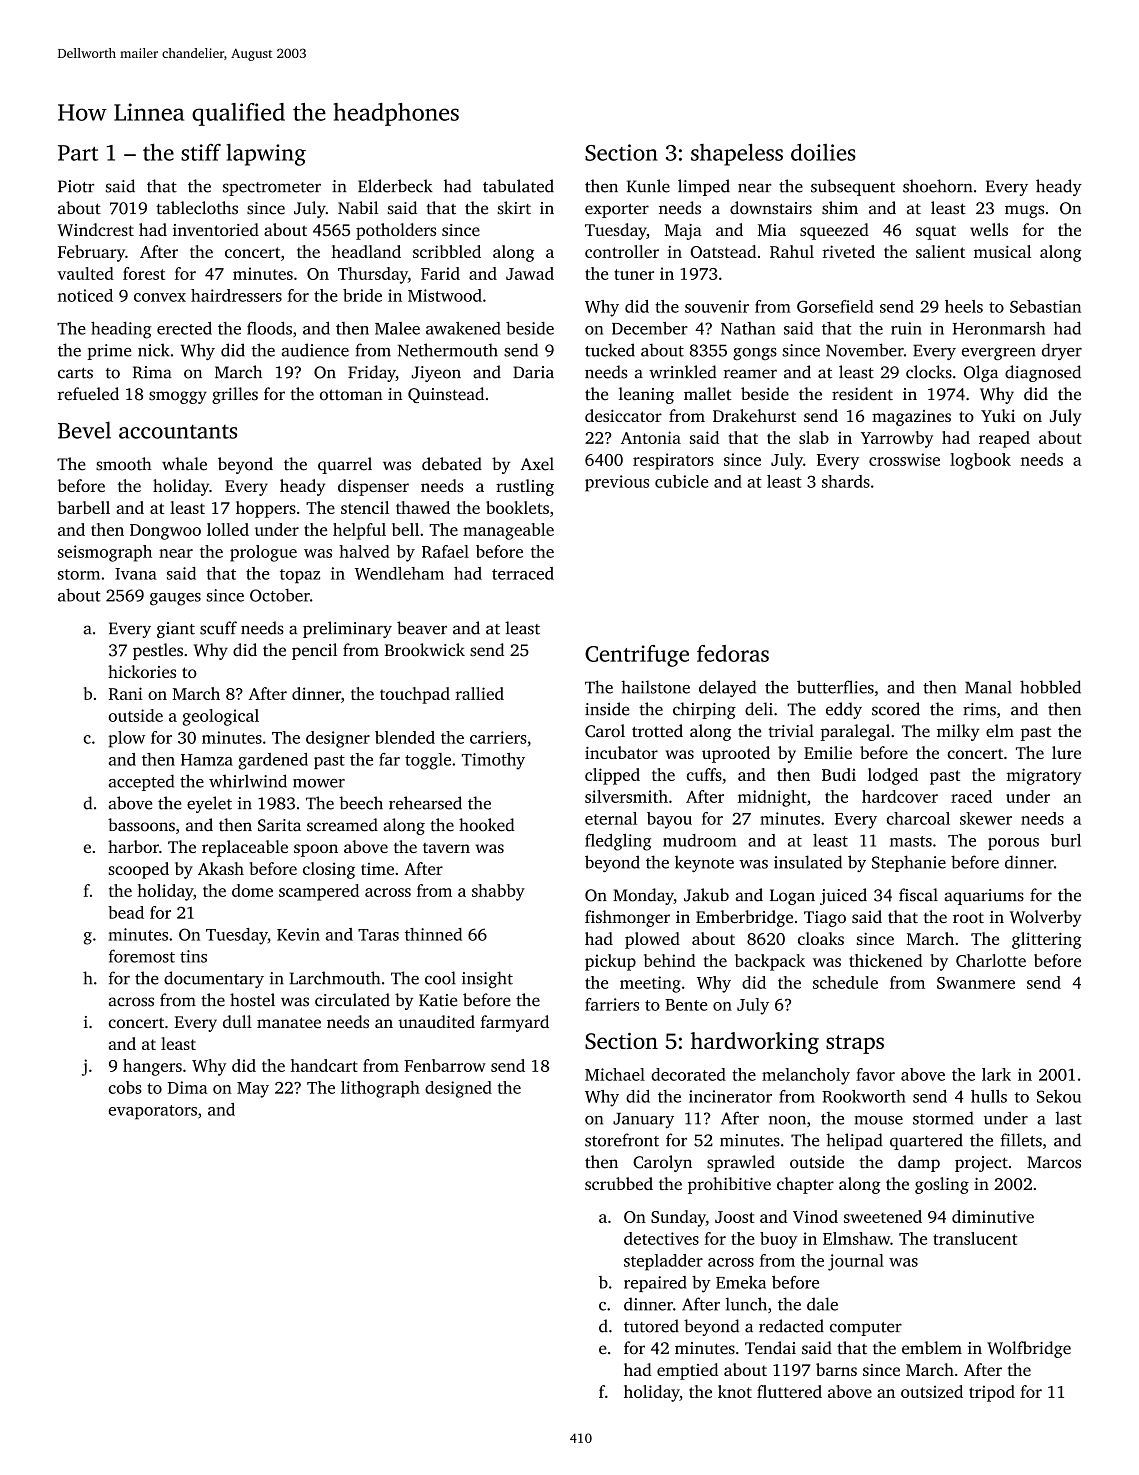 This screenshot has height=1475, width=1139. Describe the element at coordinates (446, 395) in the screenshot. I see `Quinstead` at that location.
